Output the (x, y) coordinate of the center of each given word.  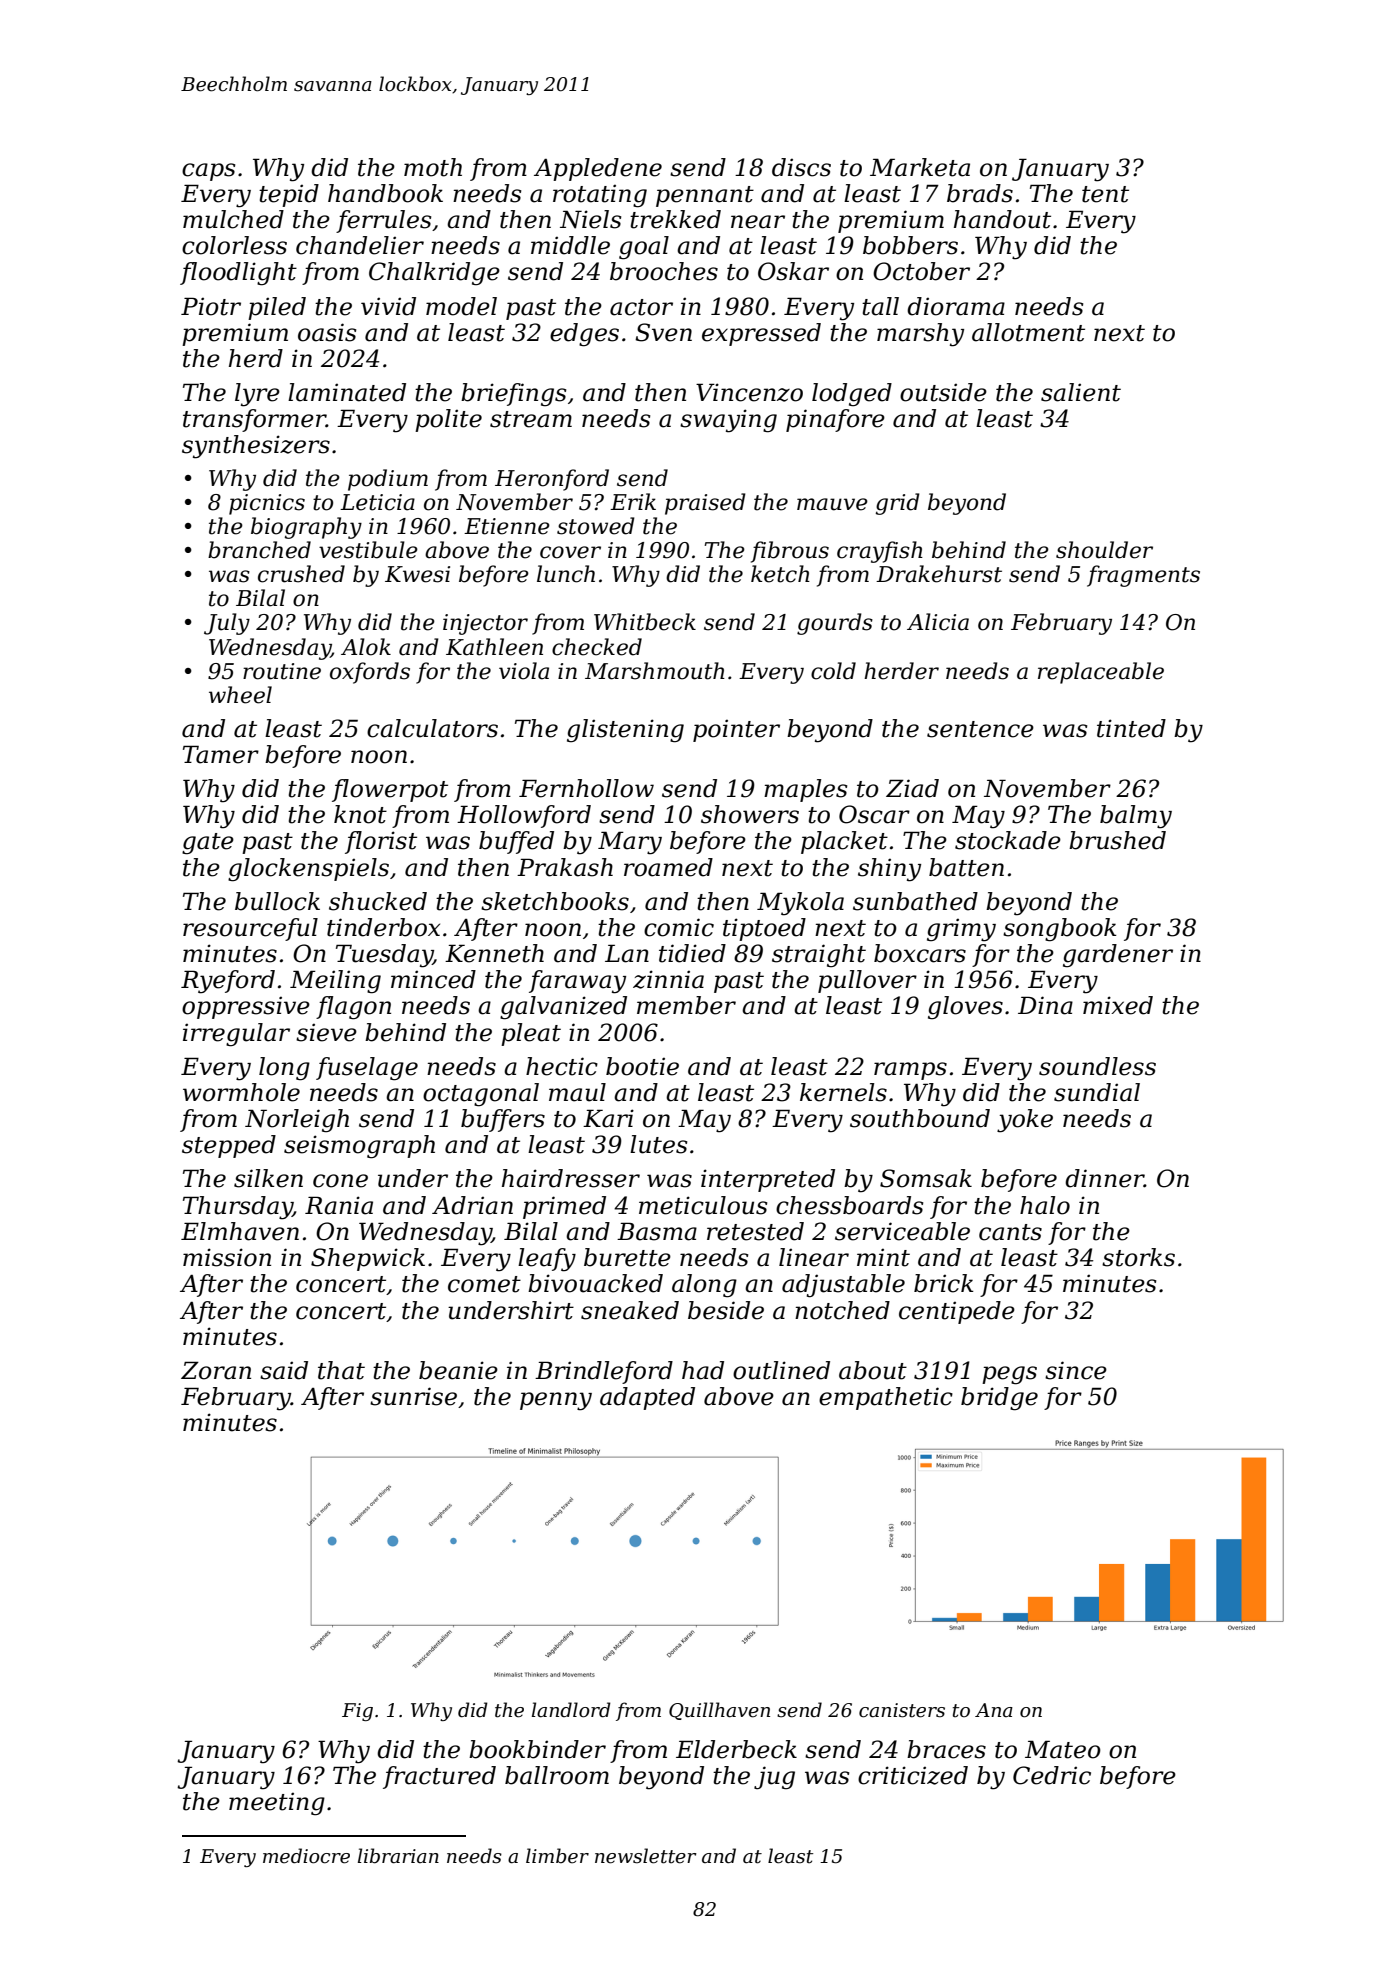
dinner (1104, 1178)
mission (227, 1257)
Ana (994, 1710)
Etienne (507, 526)
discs (801, 167)
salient (1081, 392)
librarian (398, 1856)
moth (433, 167)
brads (980, 193)
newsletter (646, 1856)
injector (485, 624)
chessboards (849, 1205)
